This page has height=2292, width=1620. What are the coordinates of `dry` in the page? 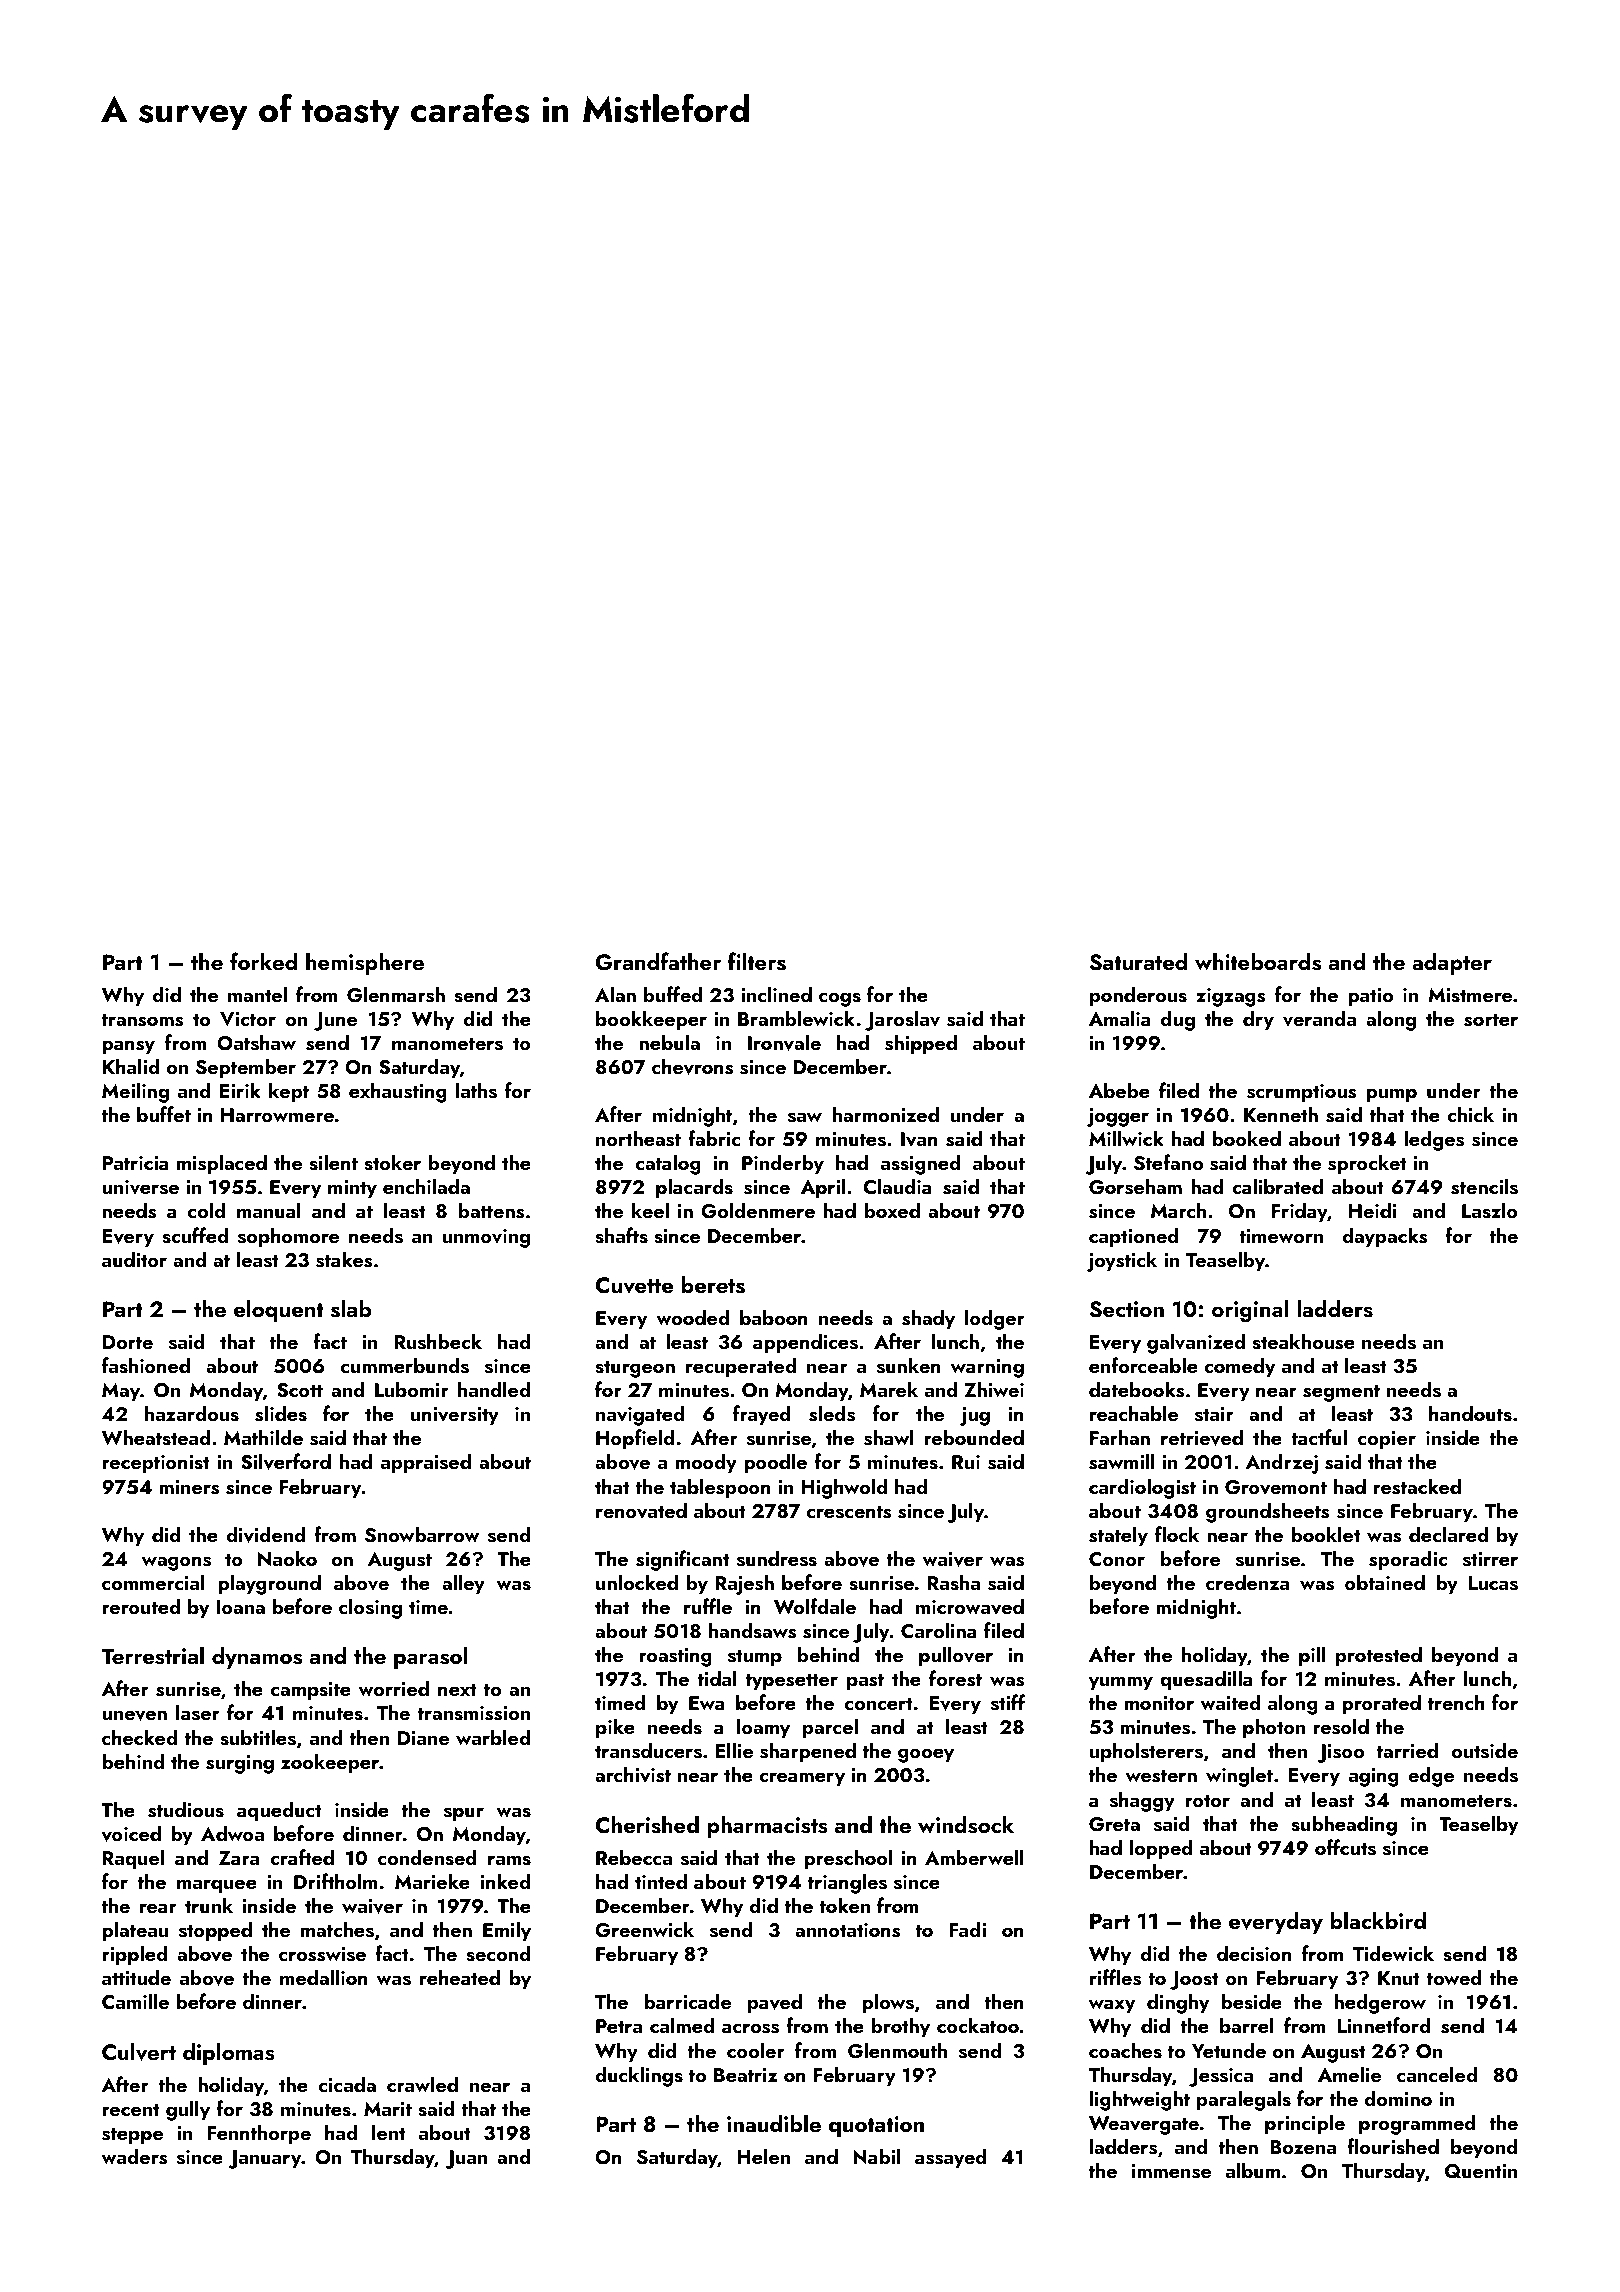 It's located at (1258, 1020).
